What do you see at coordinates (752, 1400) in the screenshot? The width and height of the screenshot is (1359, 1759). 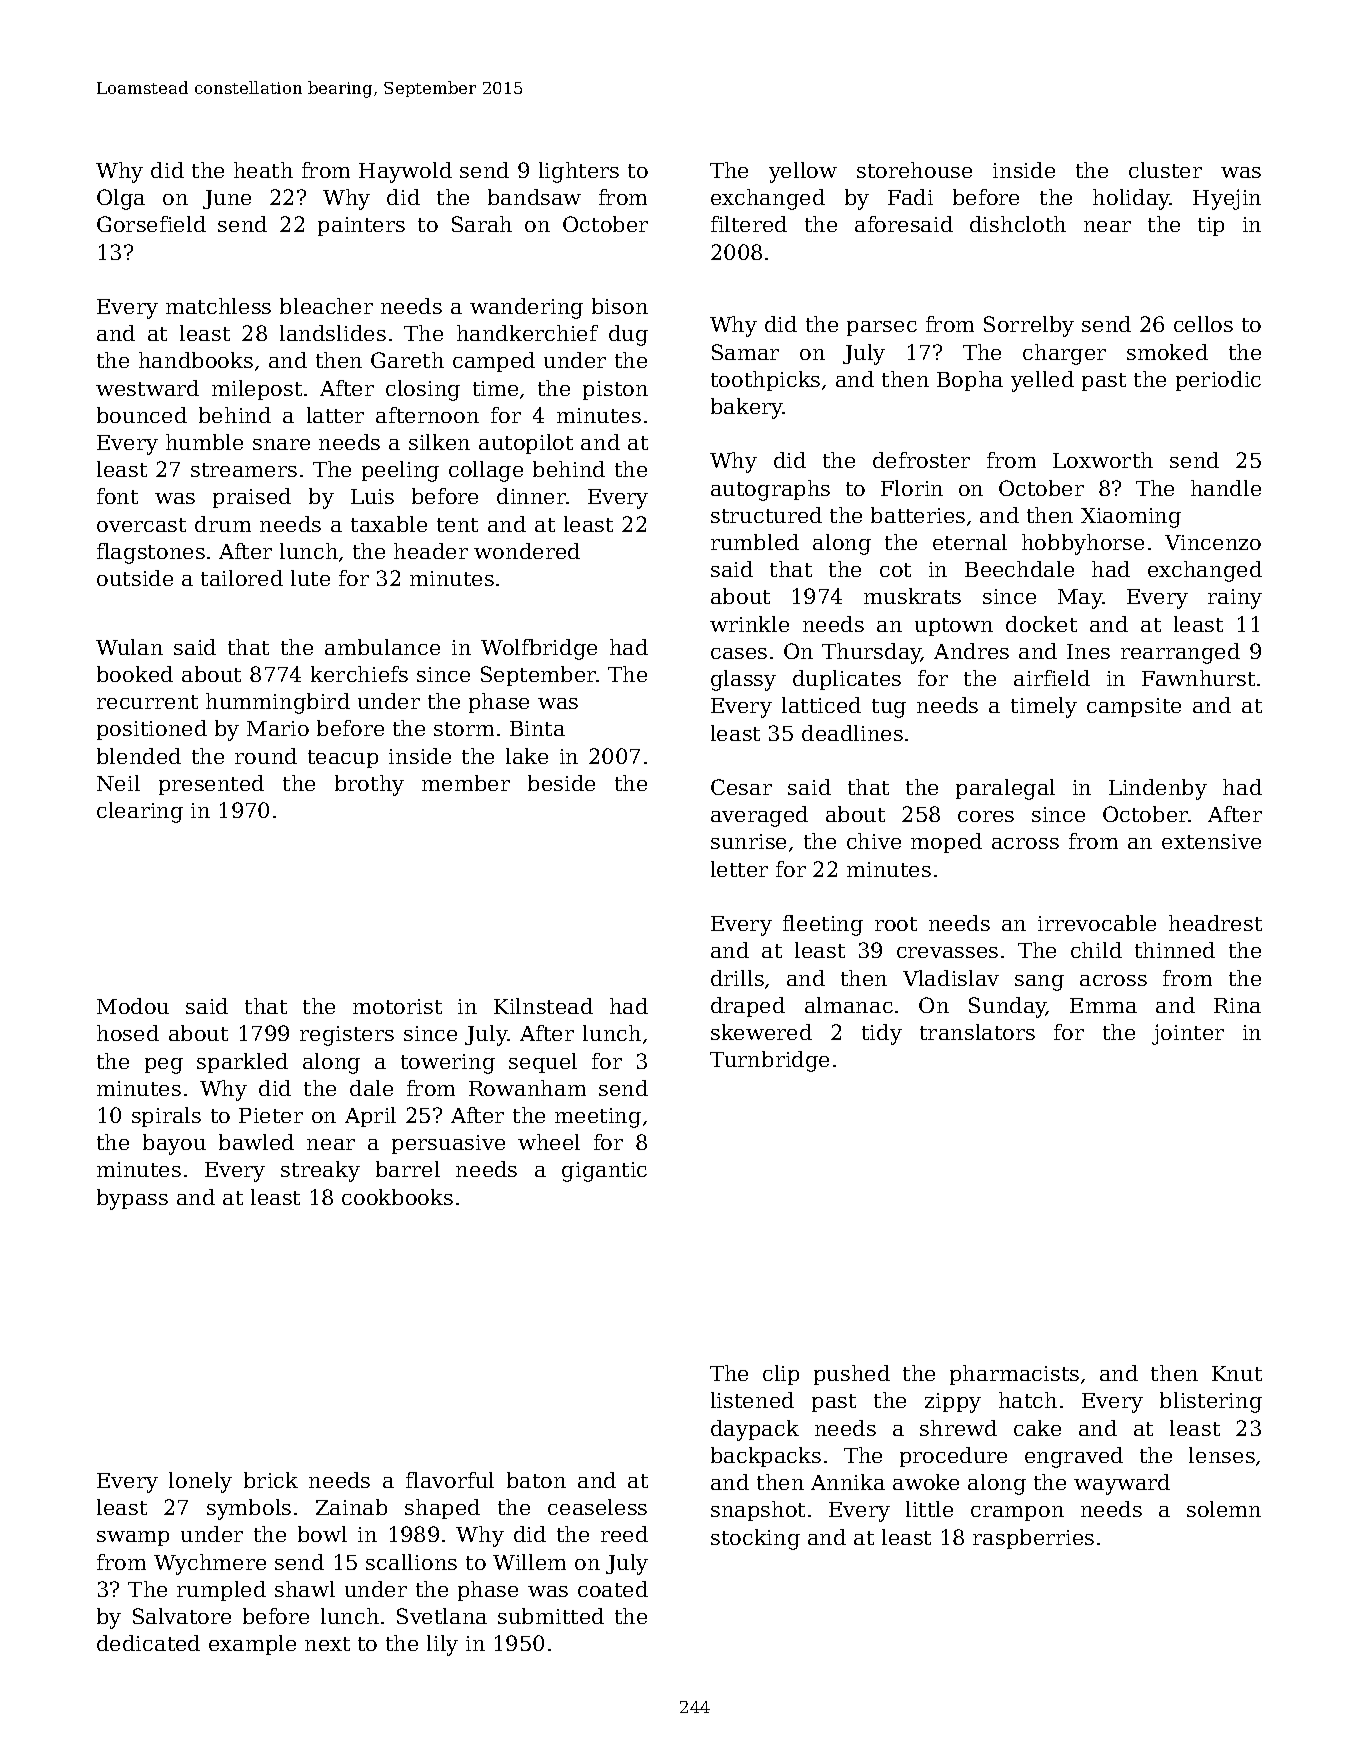 I see `listened` at bounding box center [752, 1400].
